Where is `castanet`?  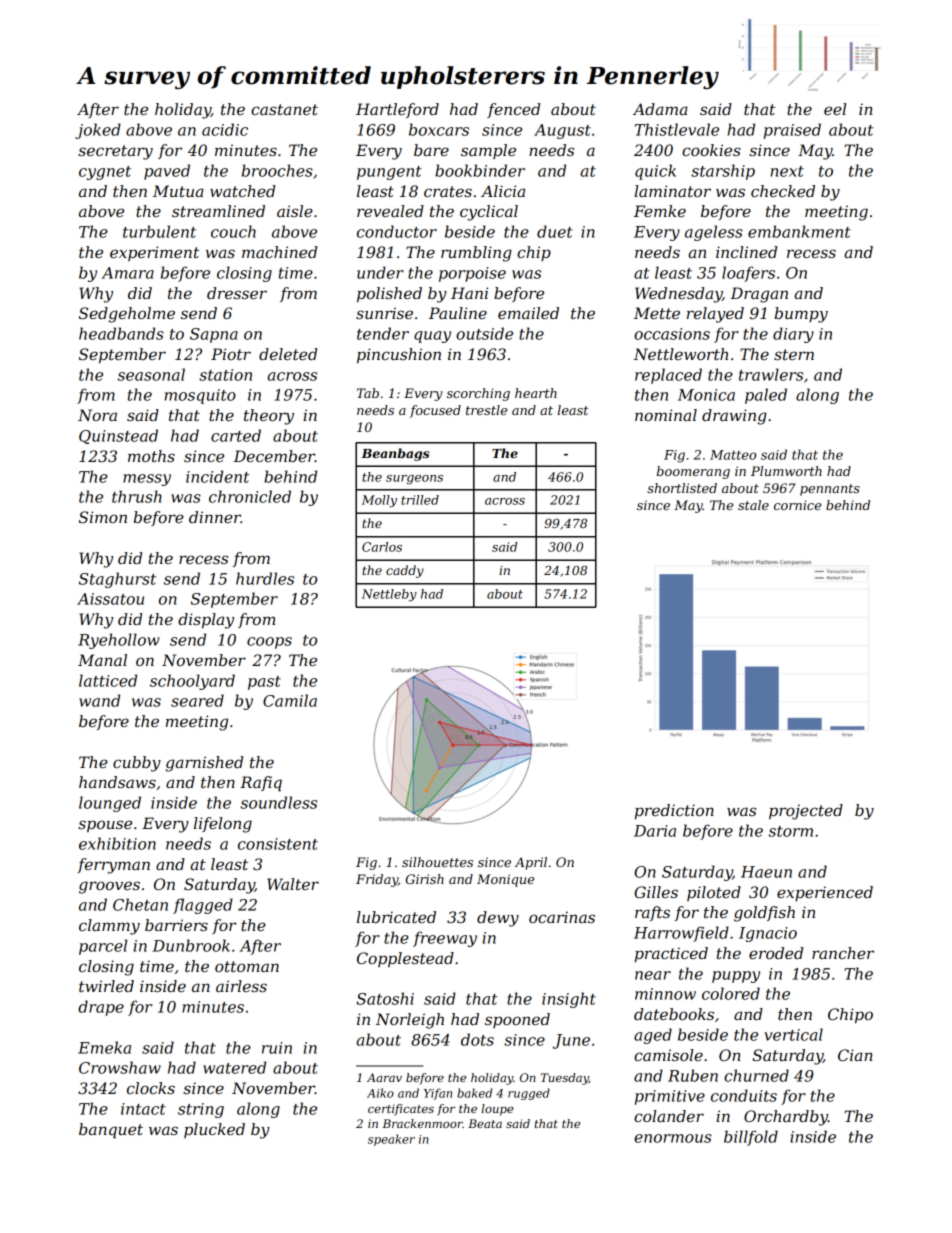 castanet is located at coordinates (284, 109).
